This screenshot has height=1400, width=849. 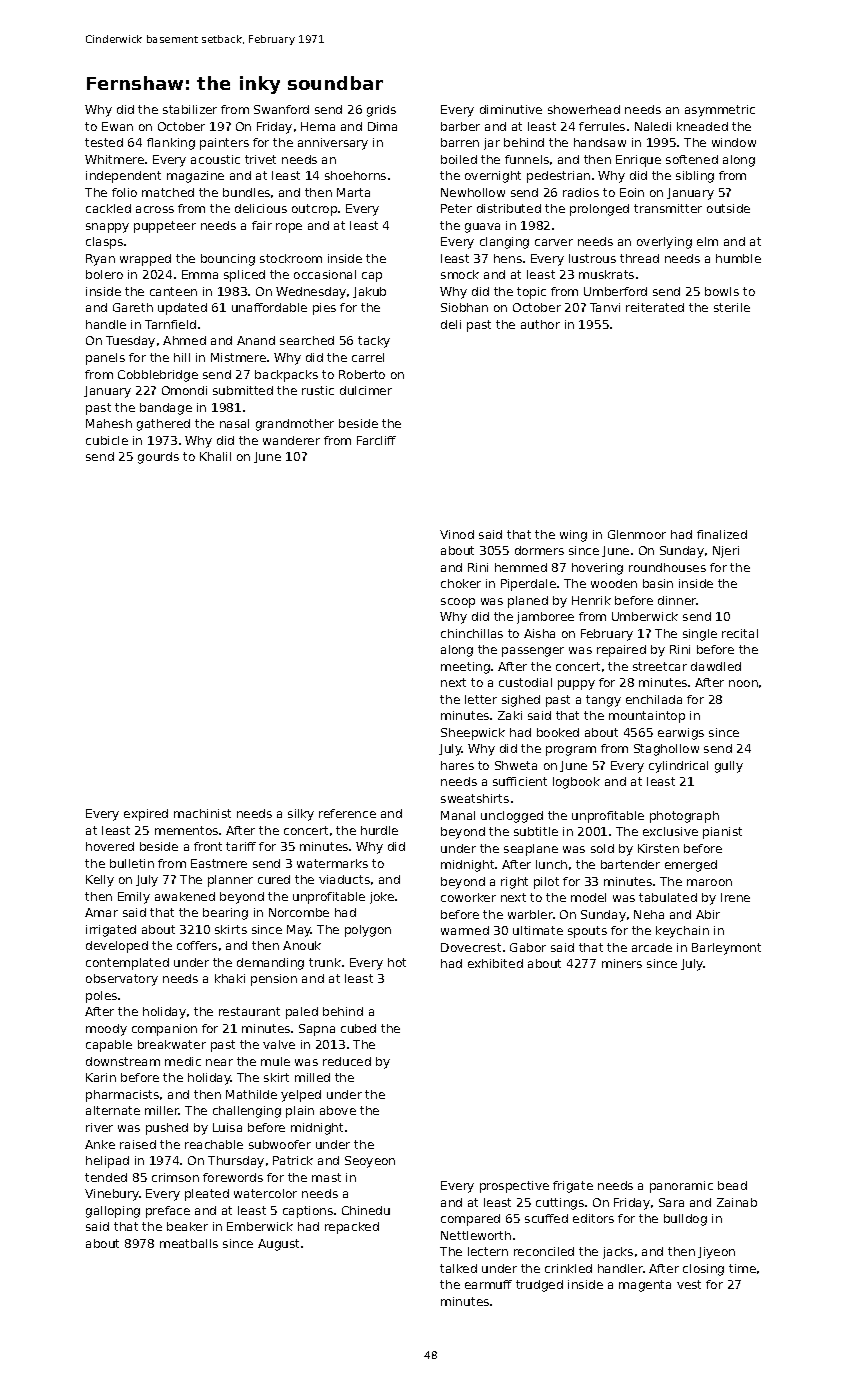 What do you see at coordinates (510, 715) in the screenshot?
I see `Zaki` at bounding box center [510, 715].
